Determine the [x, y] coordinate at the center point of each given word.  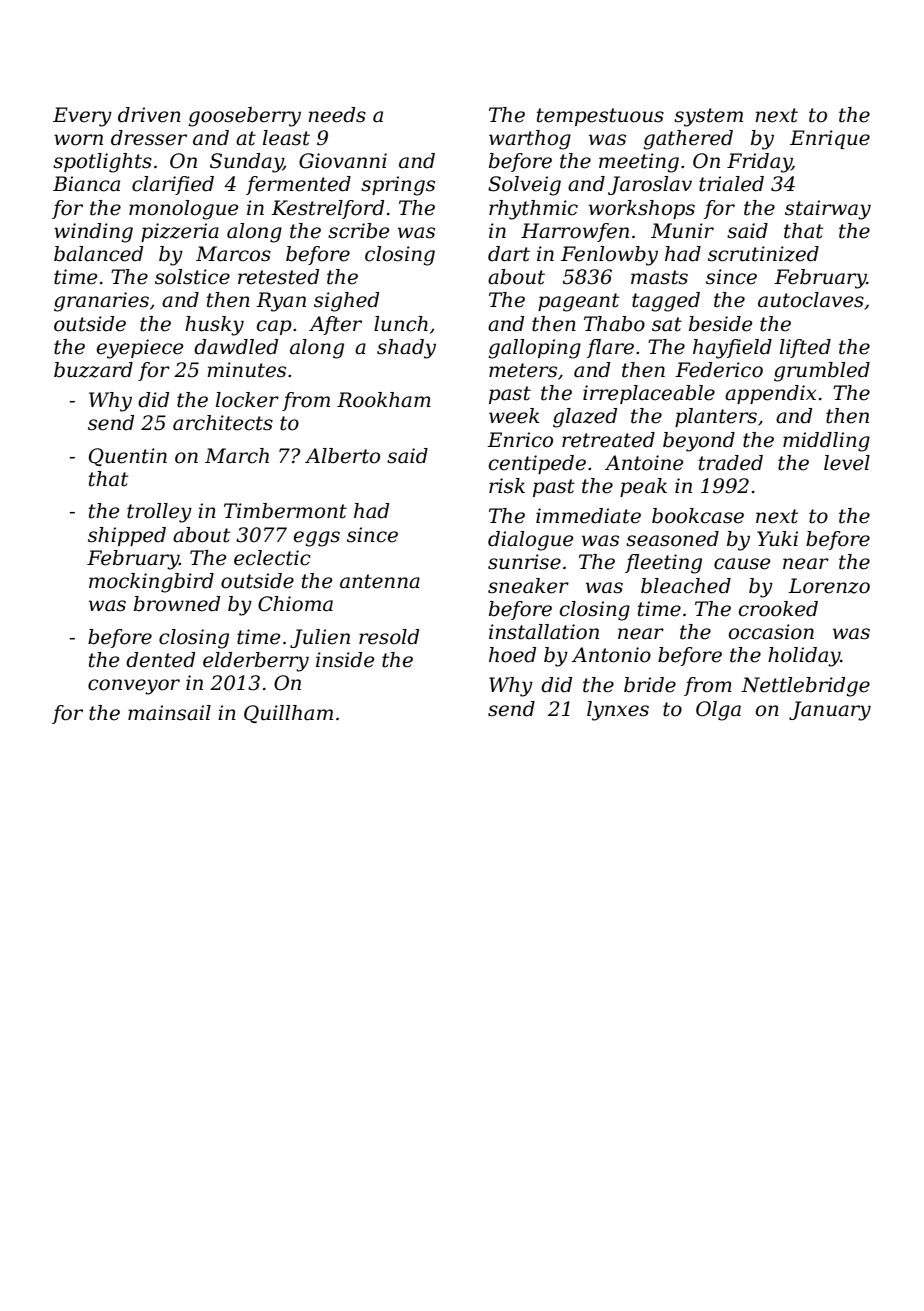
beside [720, 324]
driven [149, 115]
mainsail [169, 713]
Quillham [288, 714]
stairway [828, 210]
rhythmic [533, 210]
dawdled [236, 347]
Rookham [384, 400]
